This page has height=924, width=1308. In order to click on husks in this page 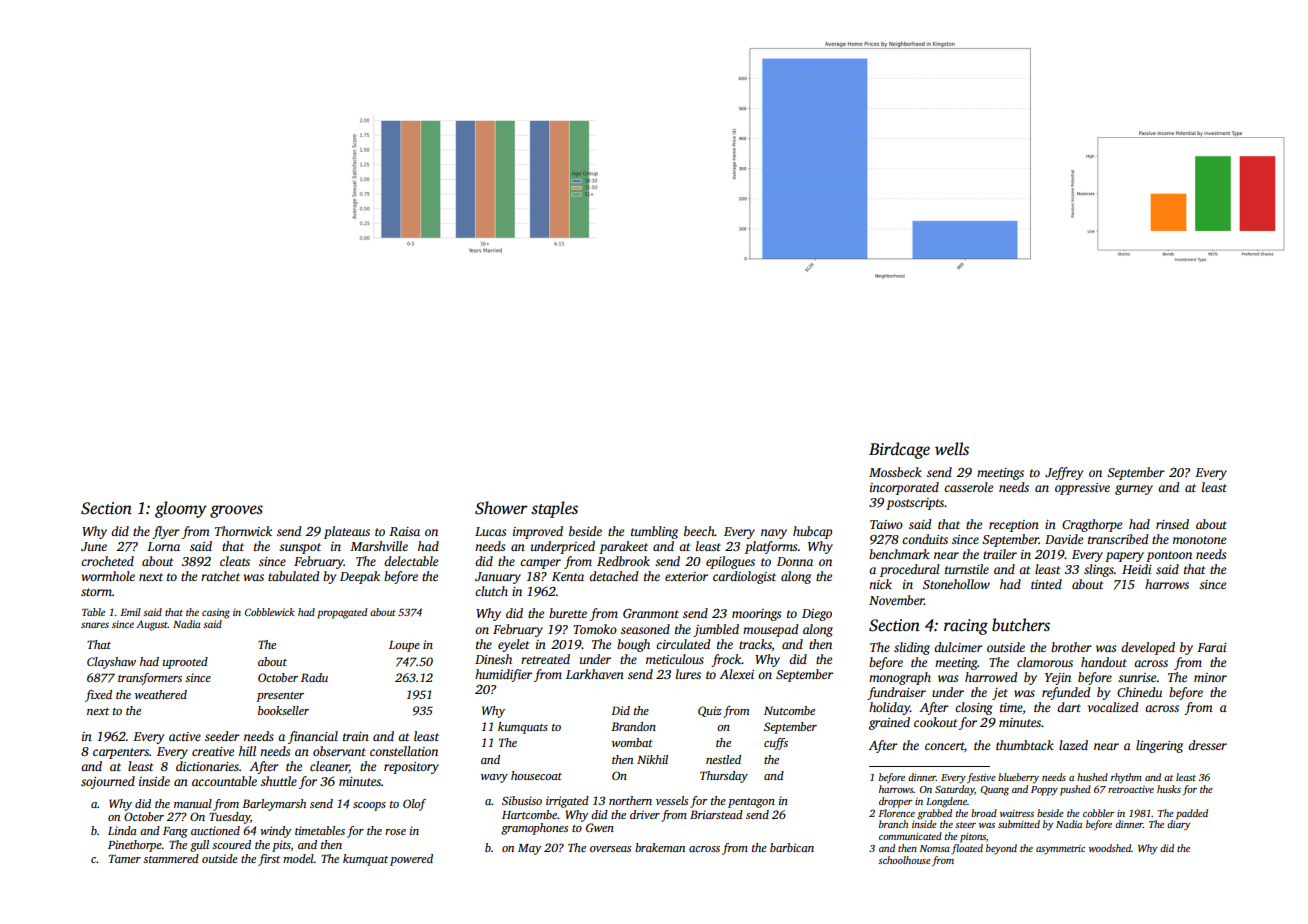, I will do `click(1169, 789)`.
